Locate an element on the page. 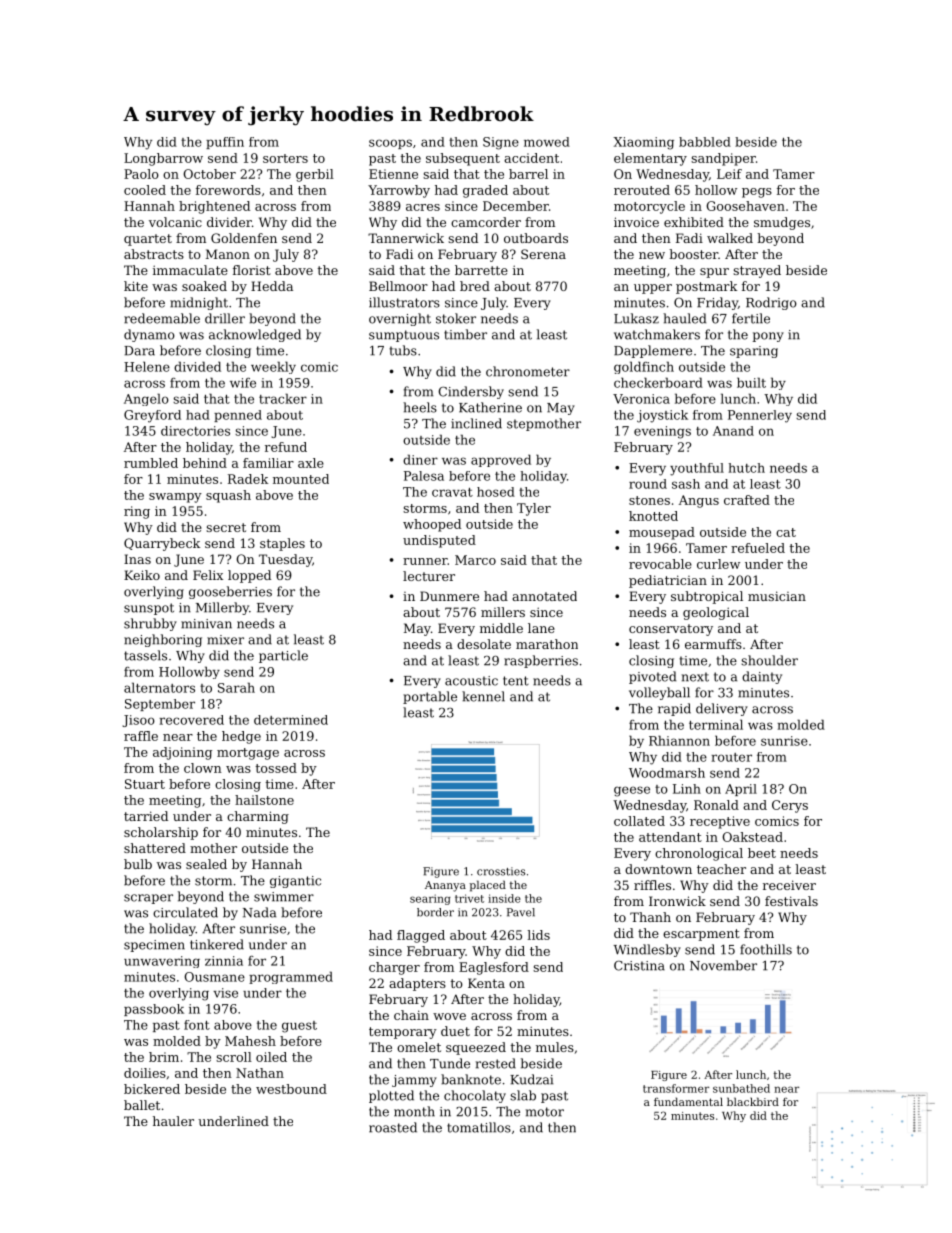 The width and height of the document is (952, 1233). Tunde is located at coordinates (450, 1063).
